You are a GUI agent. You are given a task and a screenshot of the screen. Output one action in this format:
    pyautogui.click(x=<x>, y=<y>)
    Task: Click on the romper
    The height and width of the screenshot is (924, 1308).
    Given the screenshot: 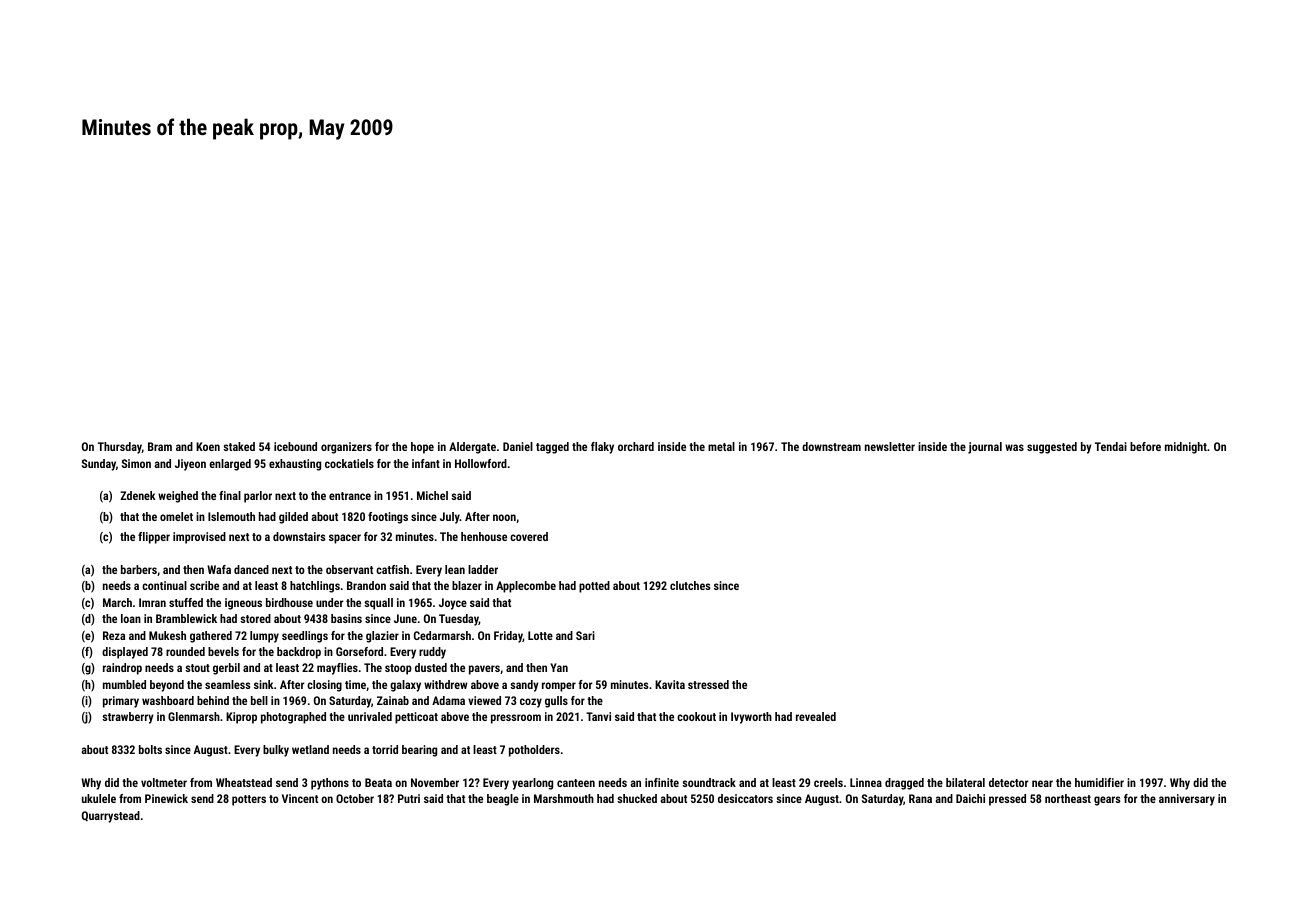 What is the action you would take?
    pyautogui.click(x=559, y=687)
